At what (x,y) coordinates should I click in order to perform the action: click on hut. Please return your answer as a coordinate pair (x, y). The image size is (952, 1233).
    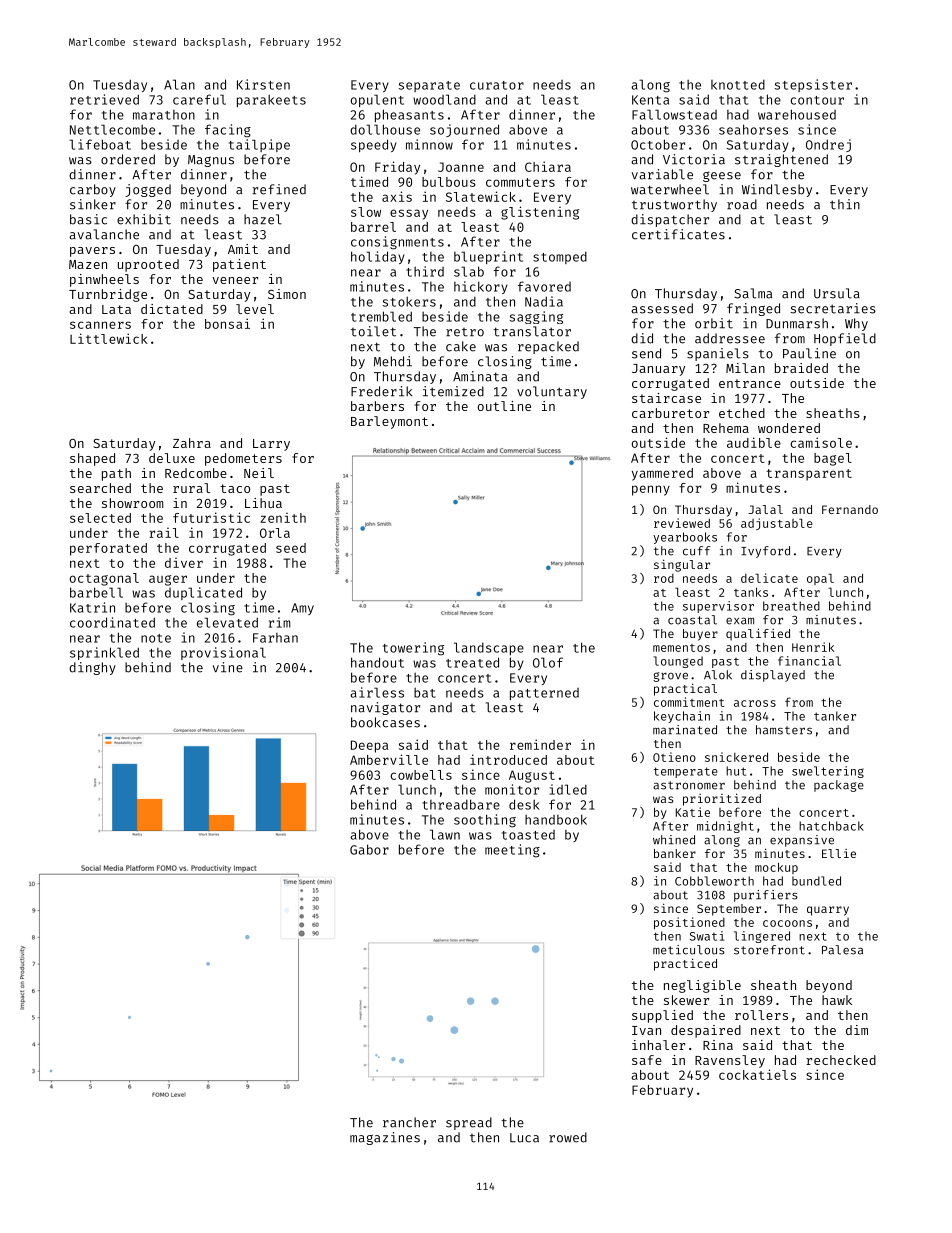
    Looking at the image, I should click on (736, 771).
